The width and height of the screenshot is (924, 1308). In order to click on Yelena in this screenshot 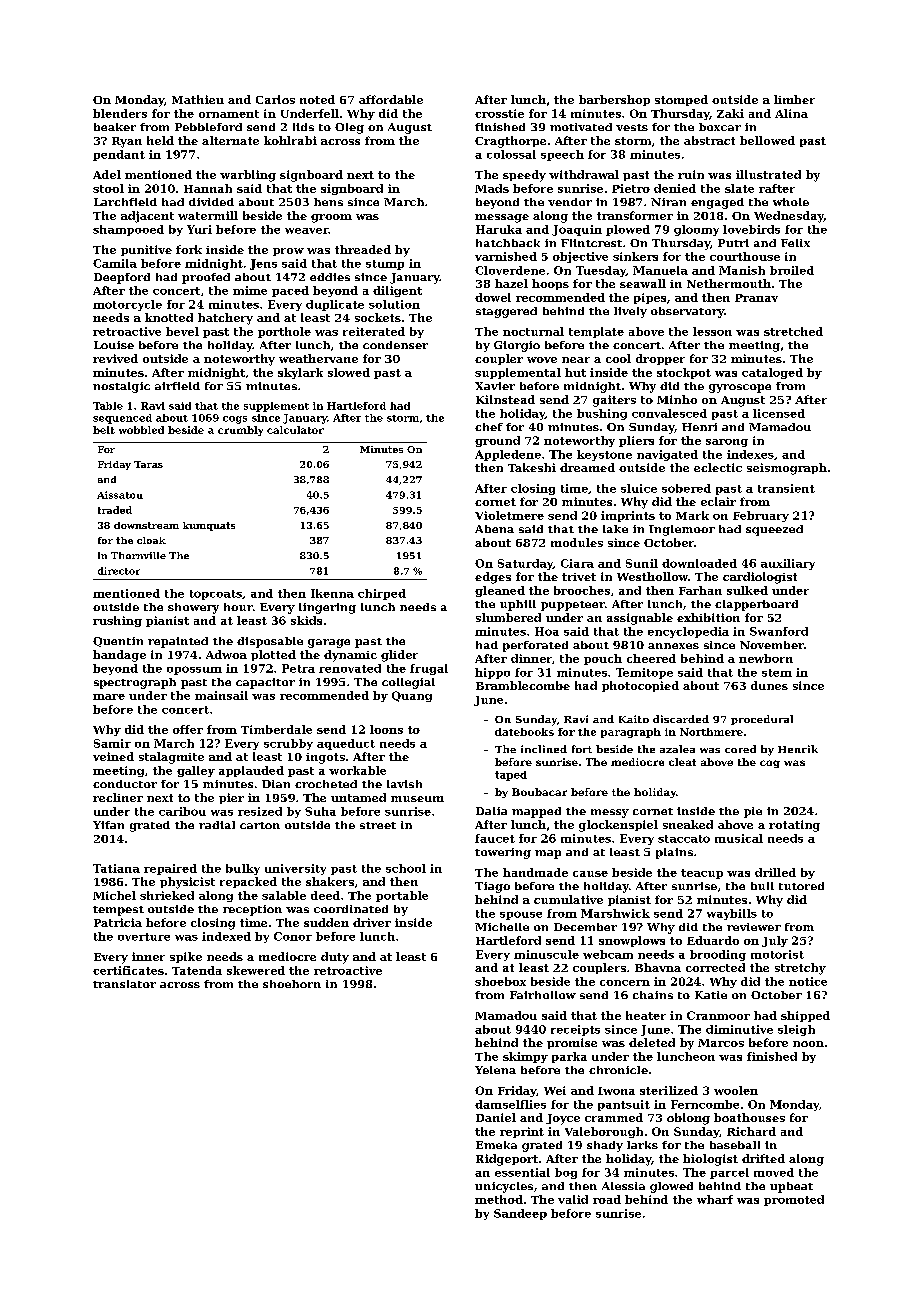, I will do `click(495, 1070)`.
